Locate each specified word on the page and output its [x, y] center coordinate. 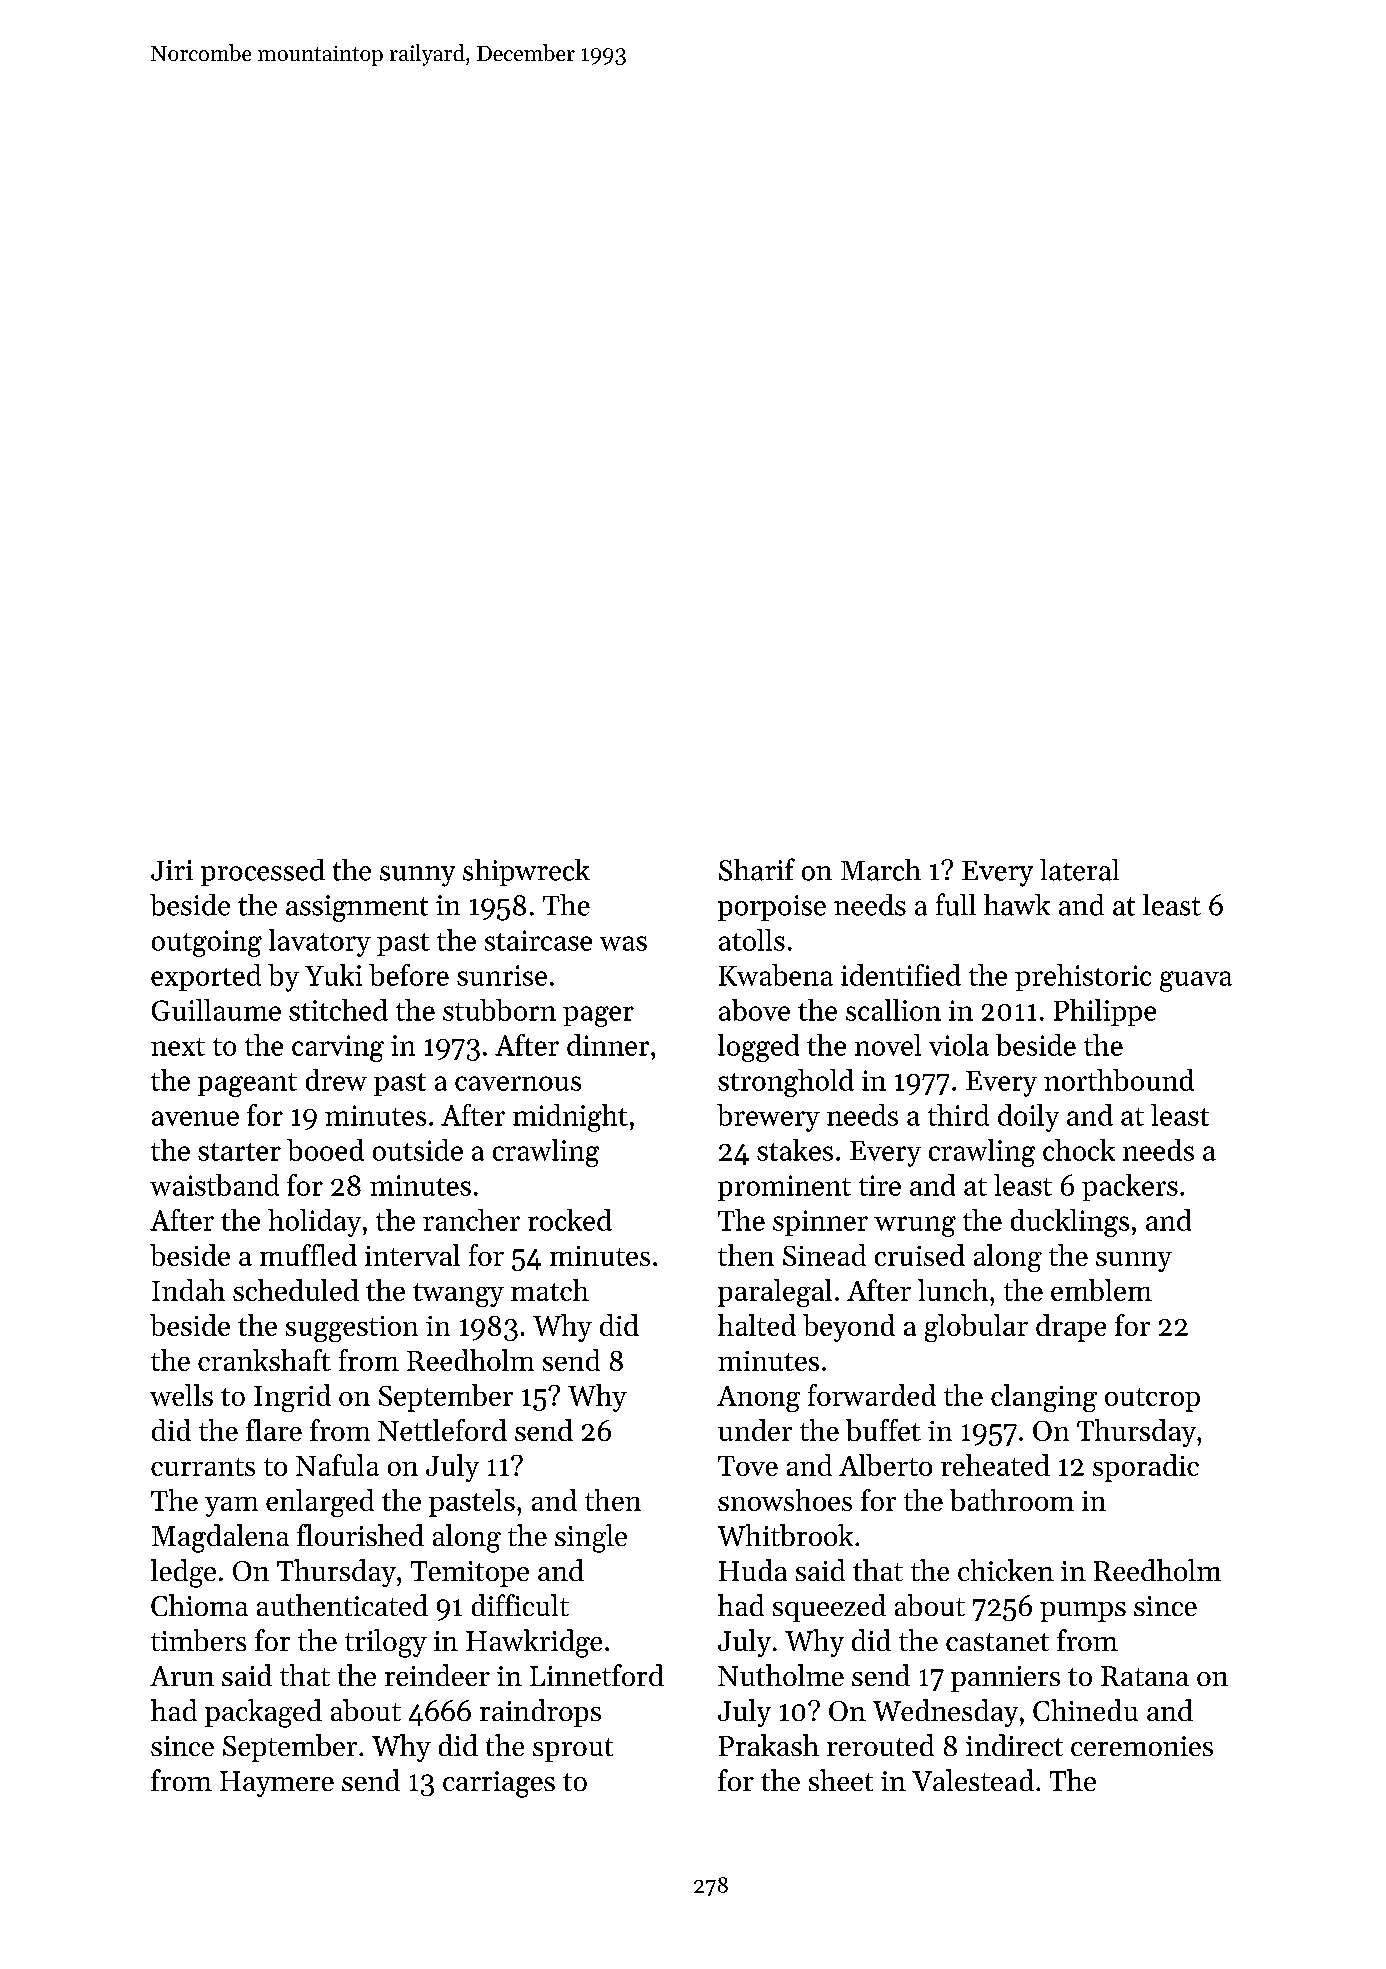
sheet [841, 1780]
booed [325, 1150]
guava [1196, 981]
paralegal [775, 1293]
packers [1130, 1187]
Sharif [757, 869]
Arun [182, 1676]
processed [263, 872]
